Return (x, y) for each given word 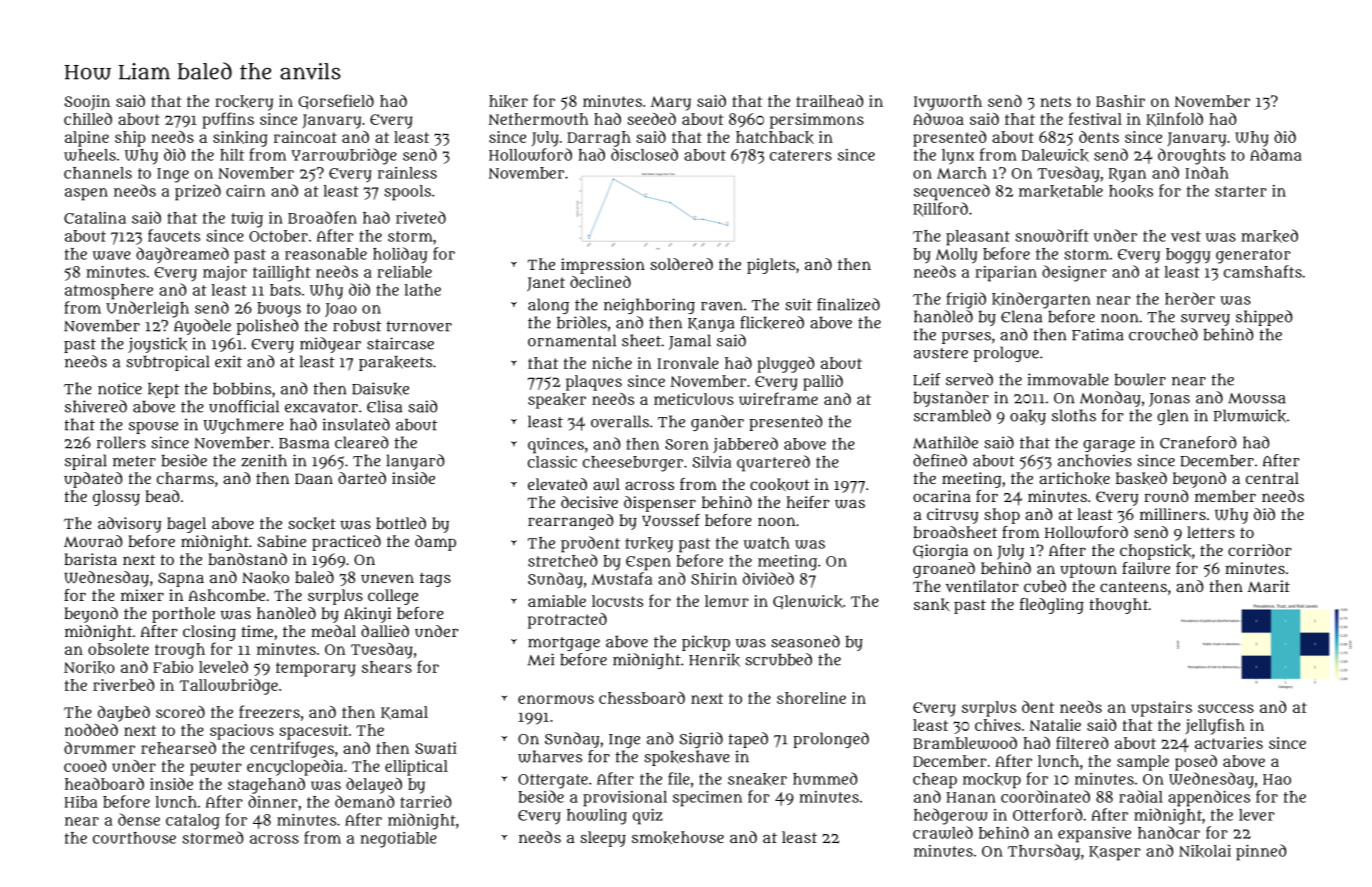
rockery (244, 103)
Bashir (1120, 101)
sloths (1074, 415)
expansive (1094, 835)
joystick (157, 345)
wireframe (778, 398)
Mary (671, 103)
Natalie (1055, 725)
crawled (943, 832)
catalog (193, 822)
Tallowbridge (229, 687)
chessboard (642, 698)
